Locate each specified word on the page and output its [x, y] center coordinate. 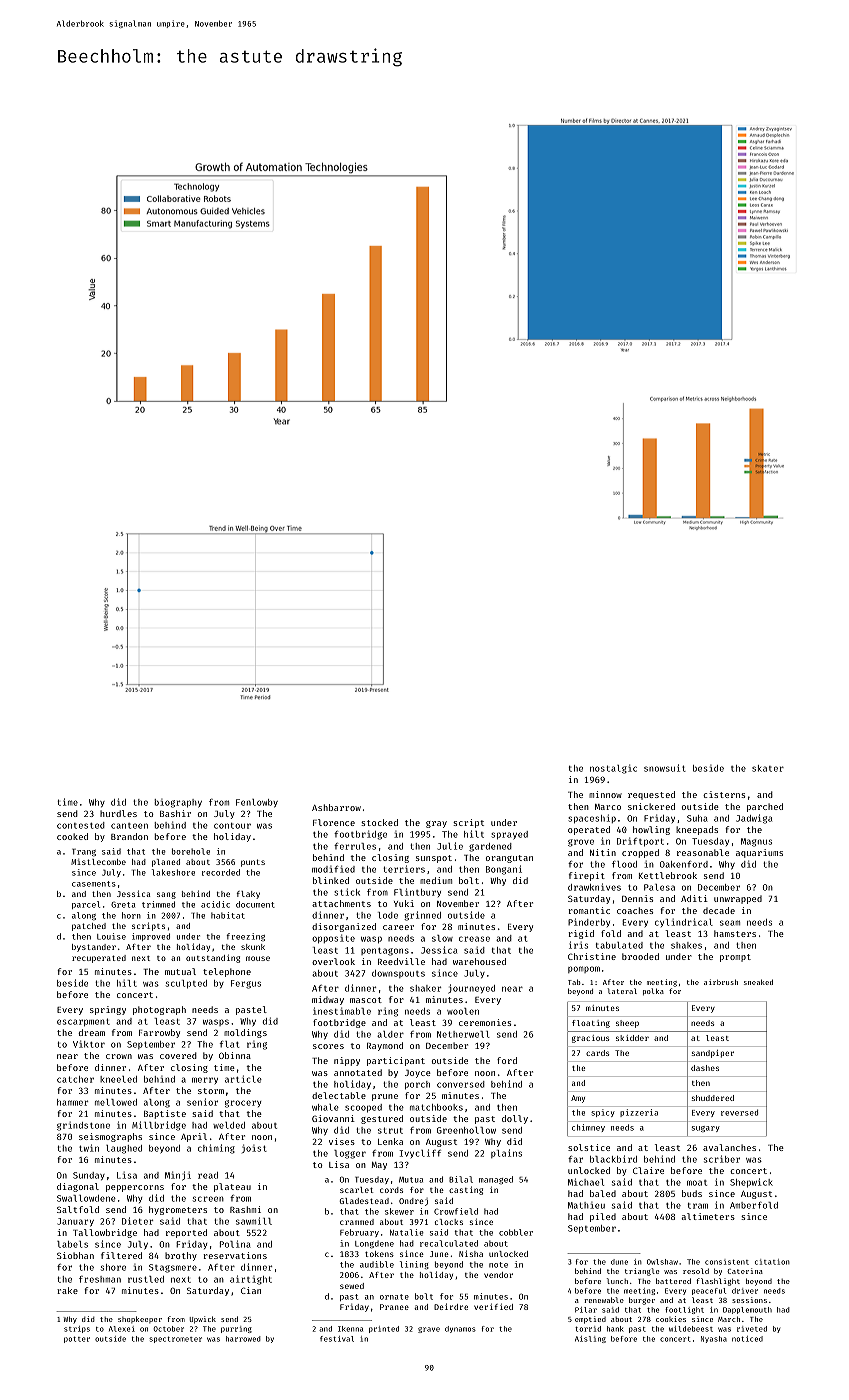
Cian [251, 1290]
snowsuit [665, 768]
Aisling [590, 1339]
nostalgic [613, 769]
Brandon [129, 836]
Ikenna [350, 1329]
